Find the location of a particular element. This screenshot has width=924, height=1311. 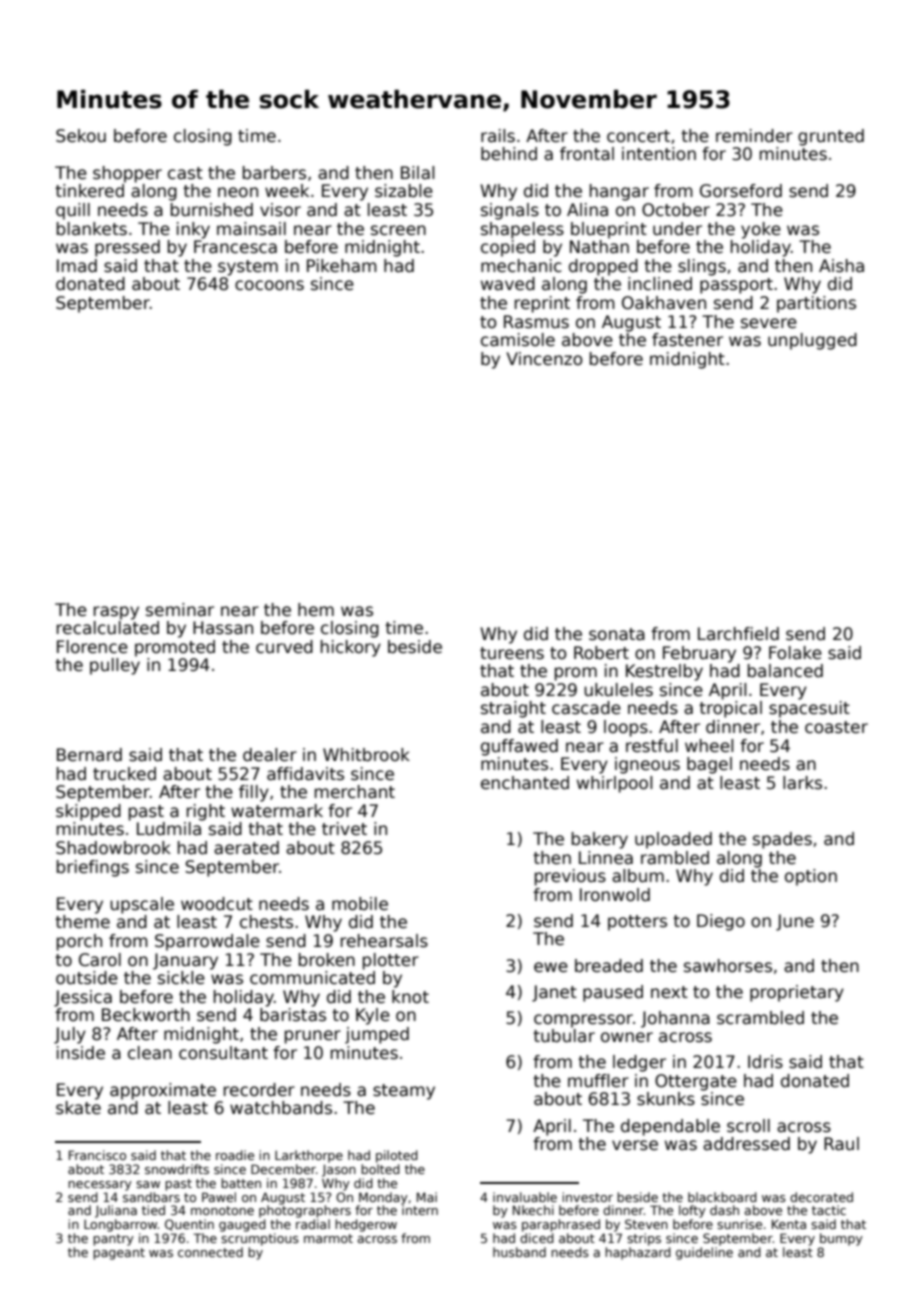

hickory is located at coordinates (351, 648).
